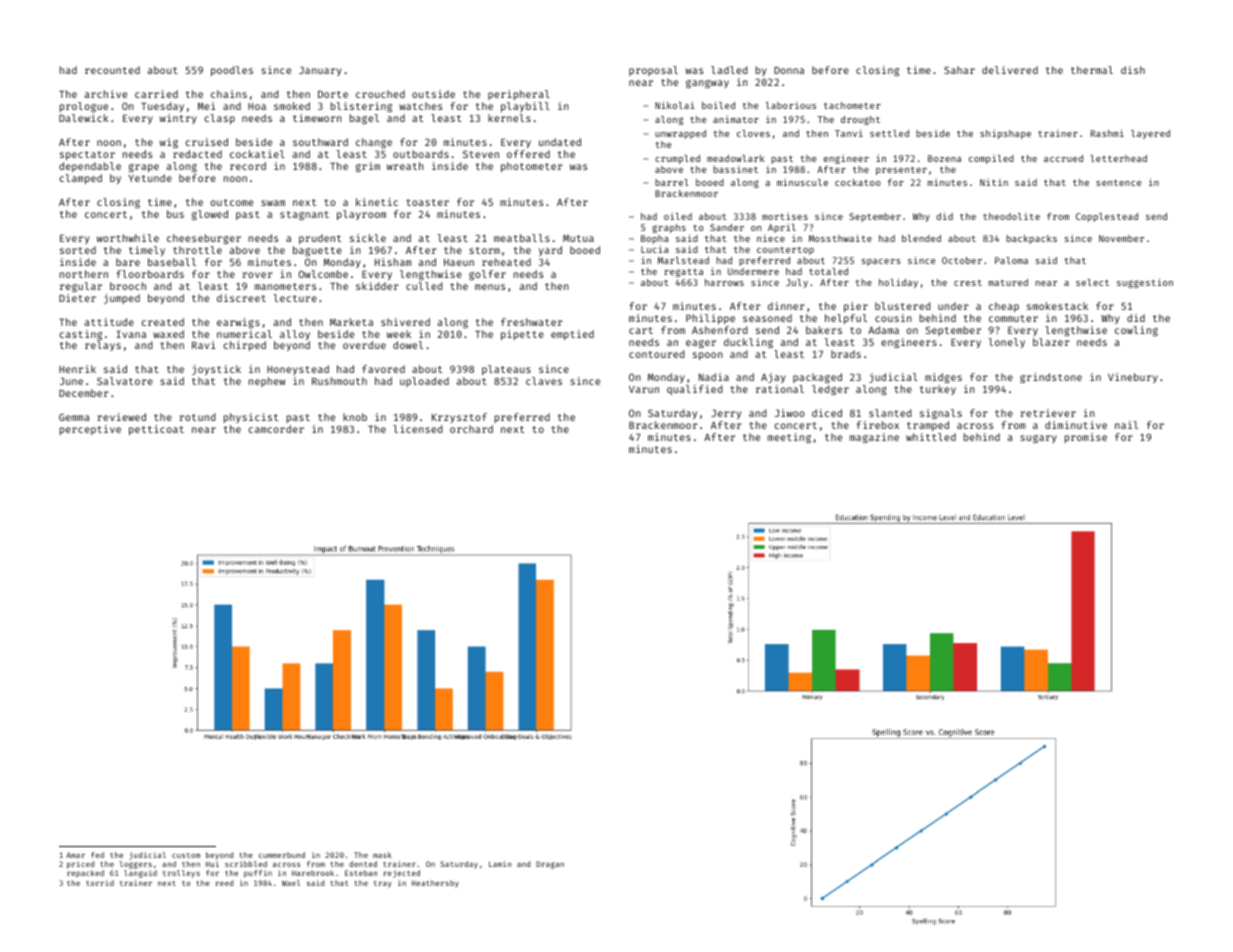 Image resolution: width=1233 pixels, height=952 pixels. I want to click on meeting, so click(789, 438).
